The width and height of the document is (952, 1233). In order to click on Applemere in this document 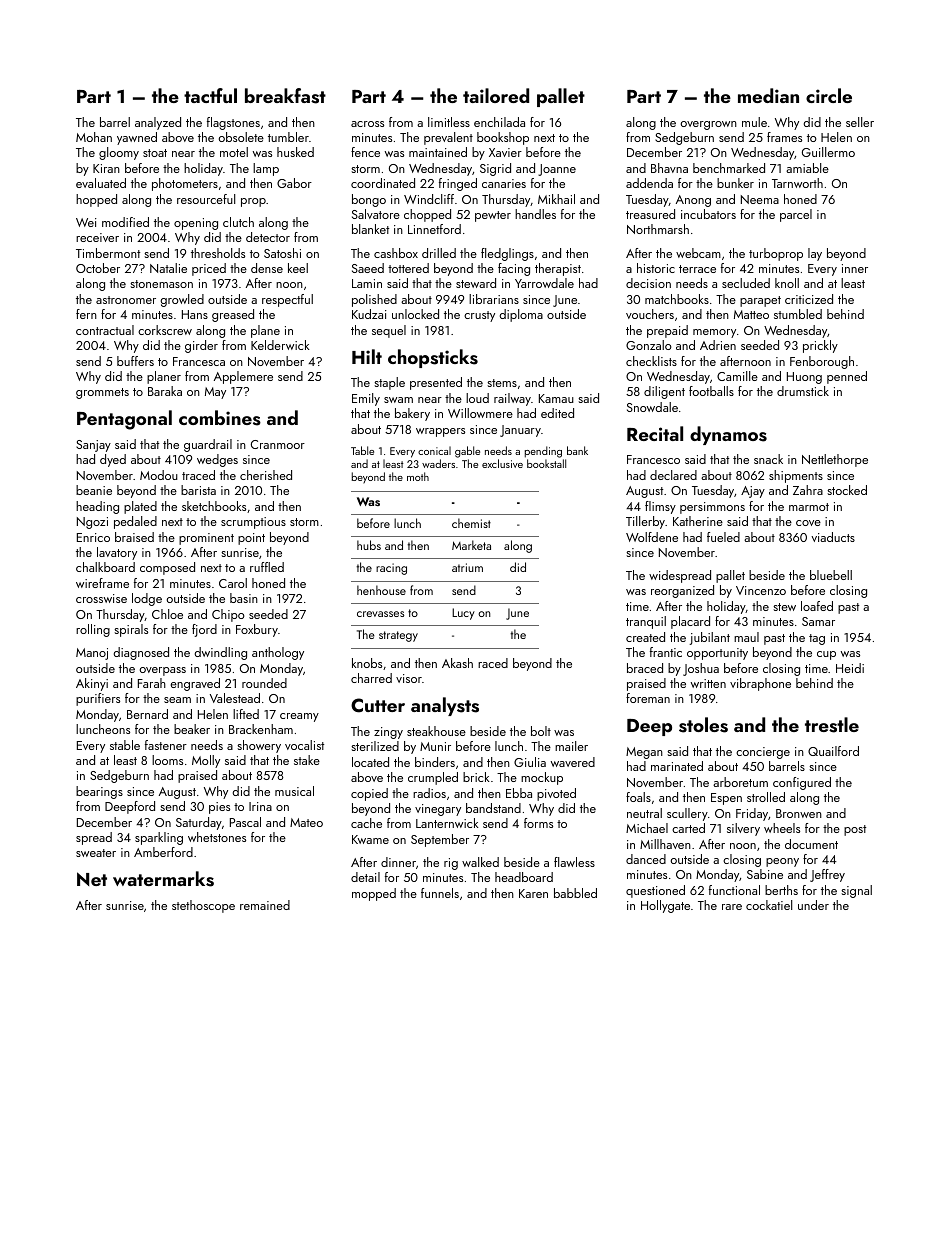, I will do `click(243, 377)`.
